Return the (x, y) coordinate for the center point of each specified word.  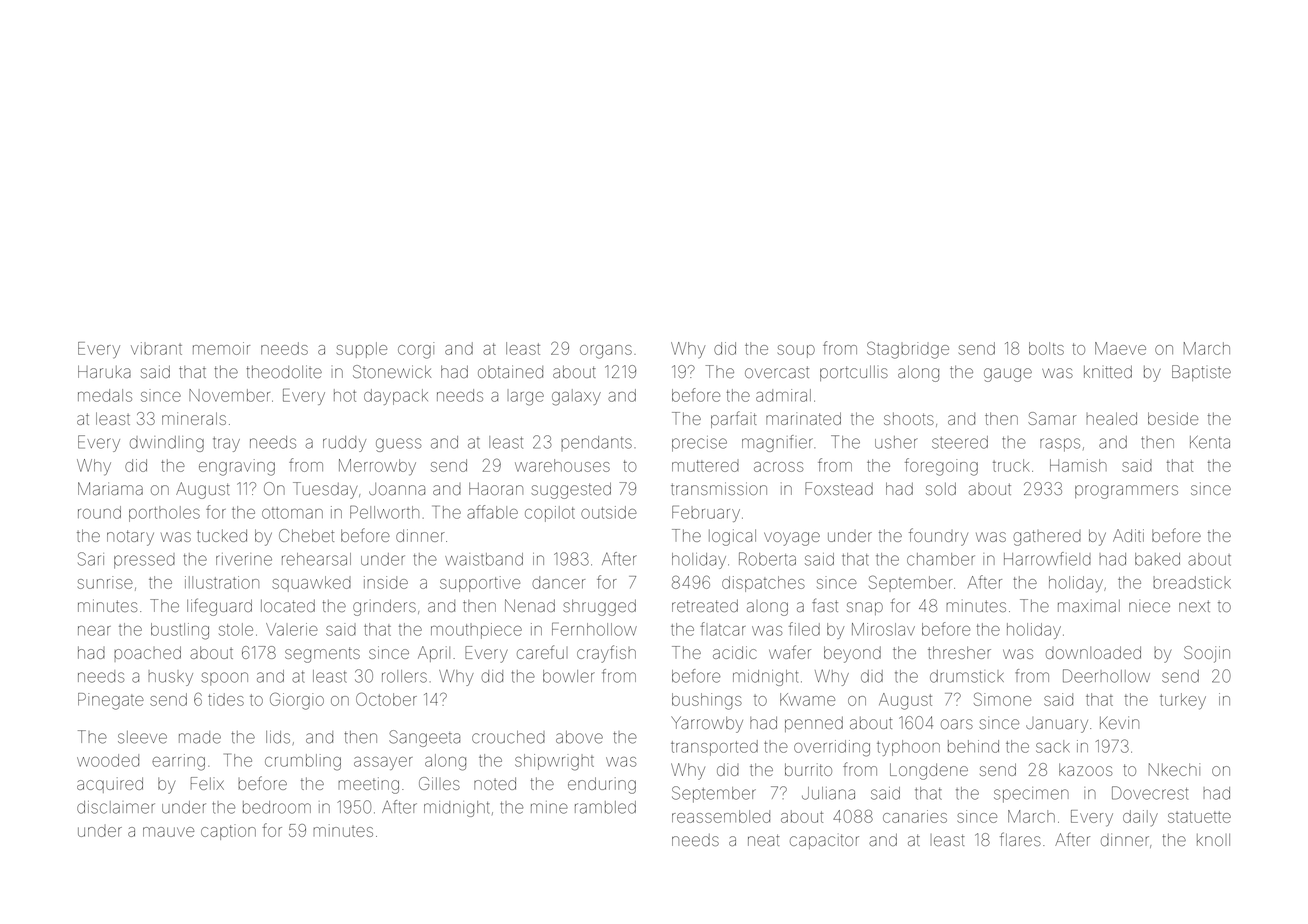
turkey (1183, 701)
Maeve (1120, 348)
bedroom (277, 807)
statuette (1199, 817)
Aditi (1128, 535)
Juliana (828, 793)
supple (362, 350)
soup (796, 351)
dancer (558, 582)
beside (1173, 418)
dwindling (167, 444)
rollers (404, 676)
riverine (244, 559)
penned (814, 724)
